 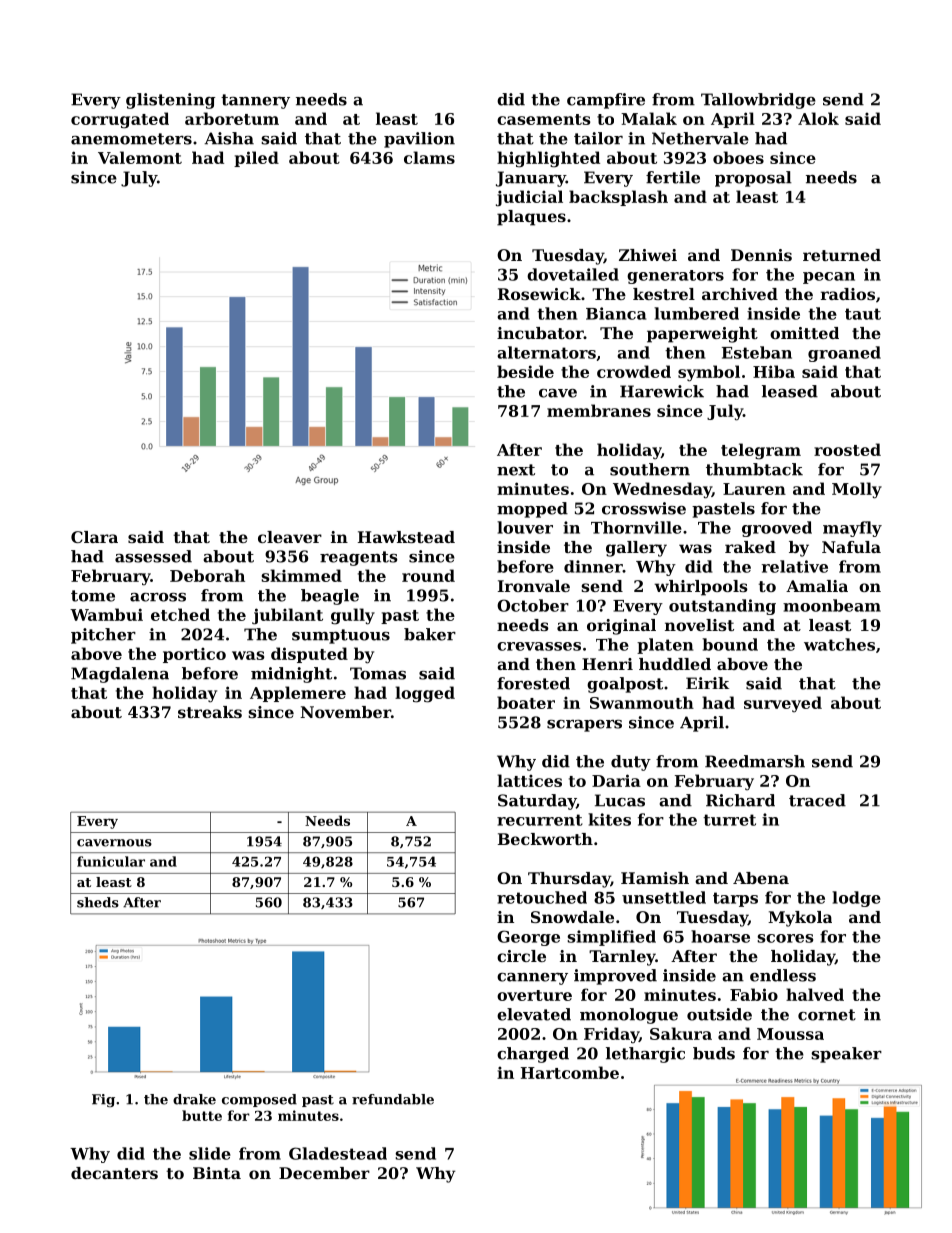 What do you see at coordinates (194, 1099) in the image?
I see `drake` at bounding box center [194, 1099].
